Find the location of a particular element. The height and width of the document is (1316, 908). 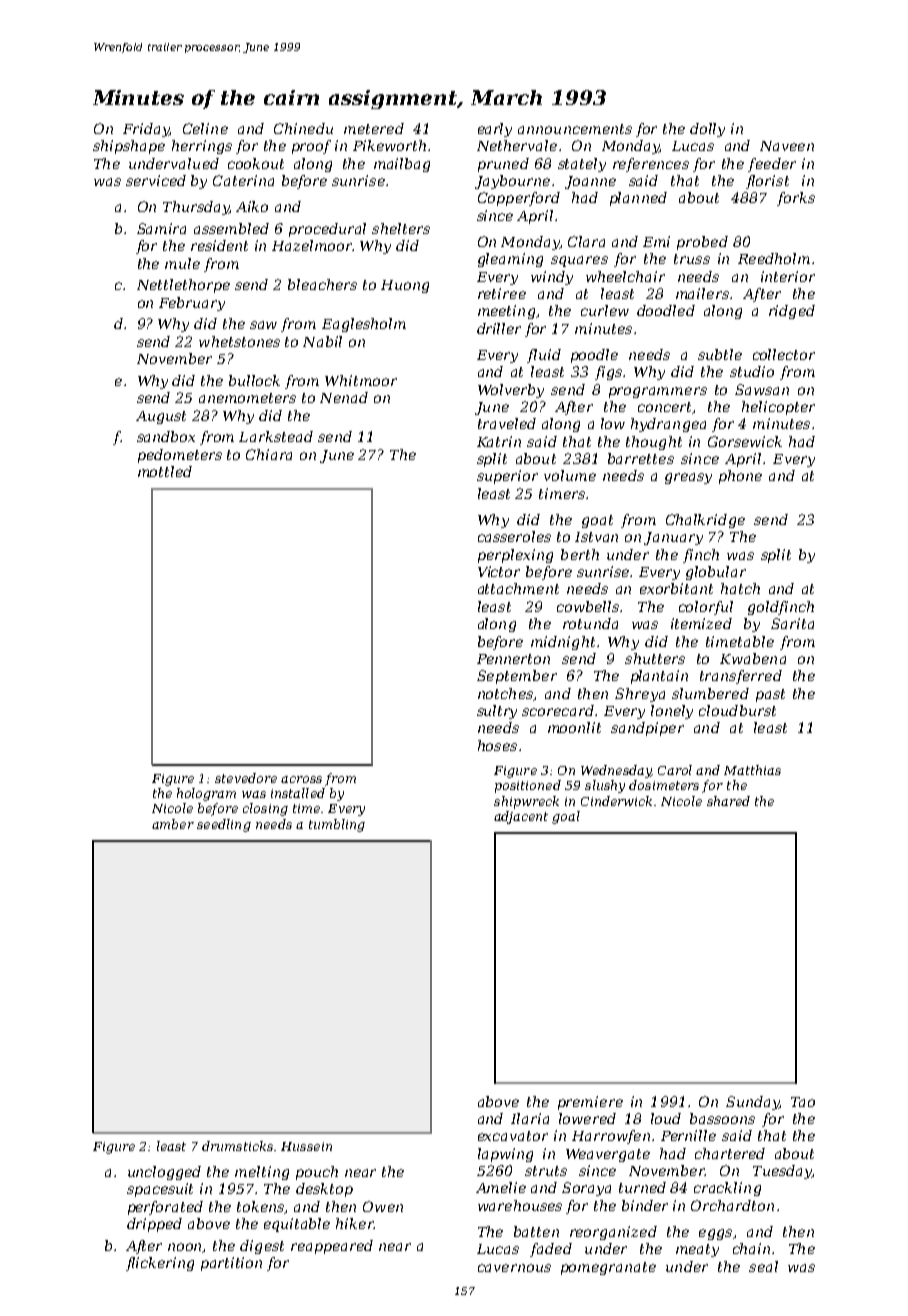

Naveen is located at coordinates (787, 146).
